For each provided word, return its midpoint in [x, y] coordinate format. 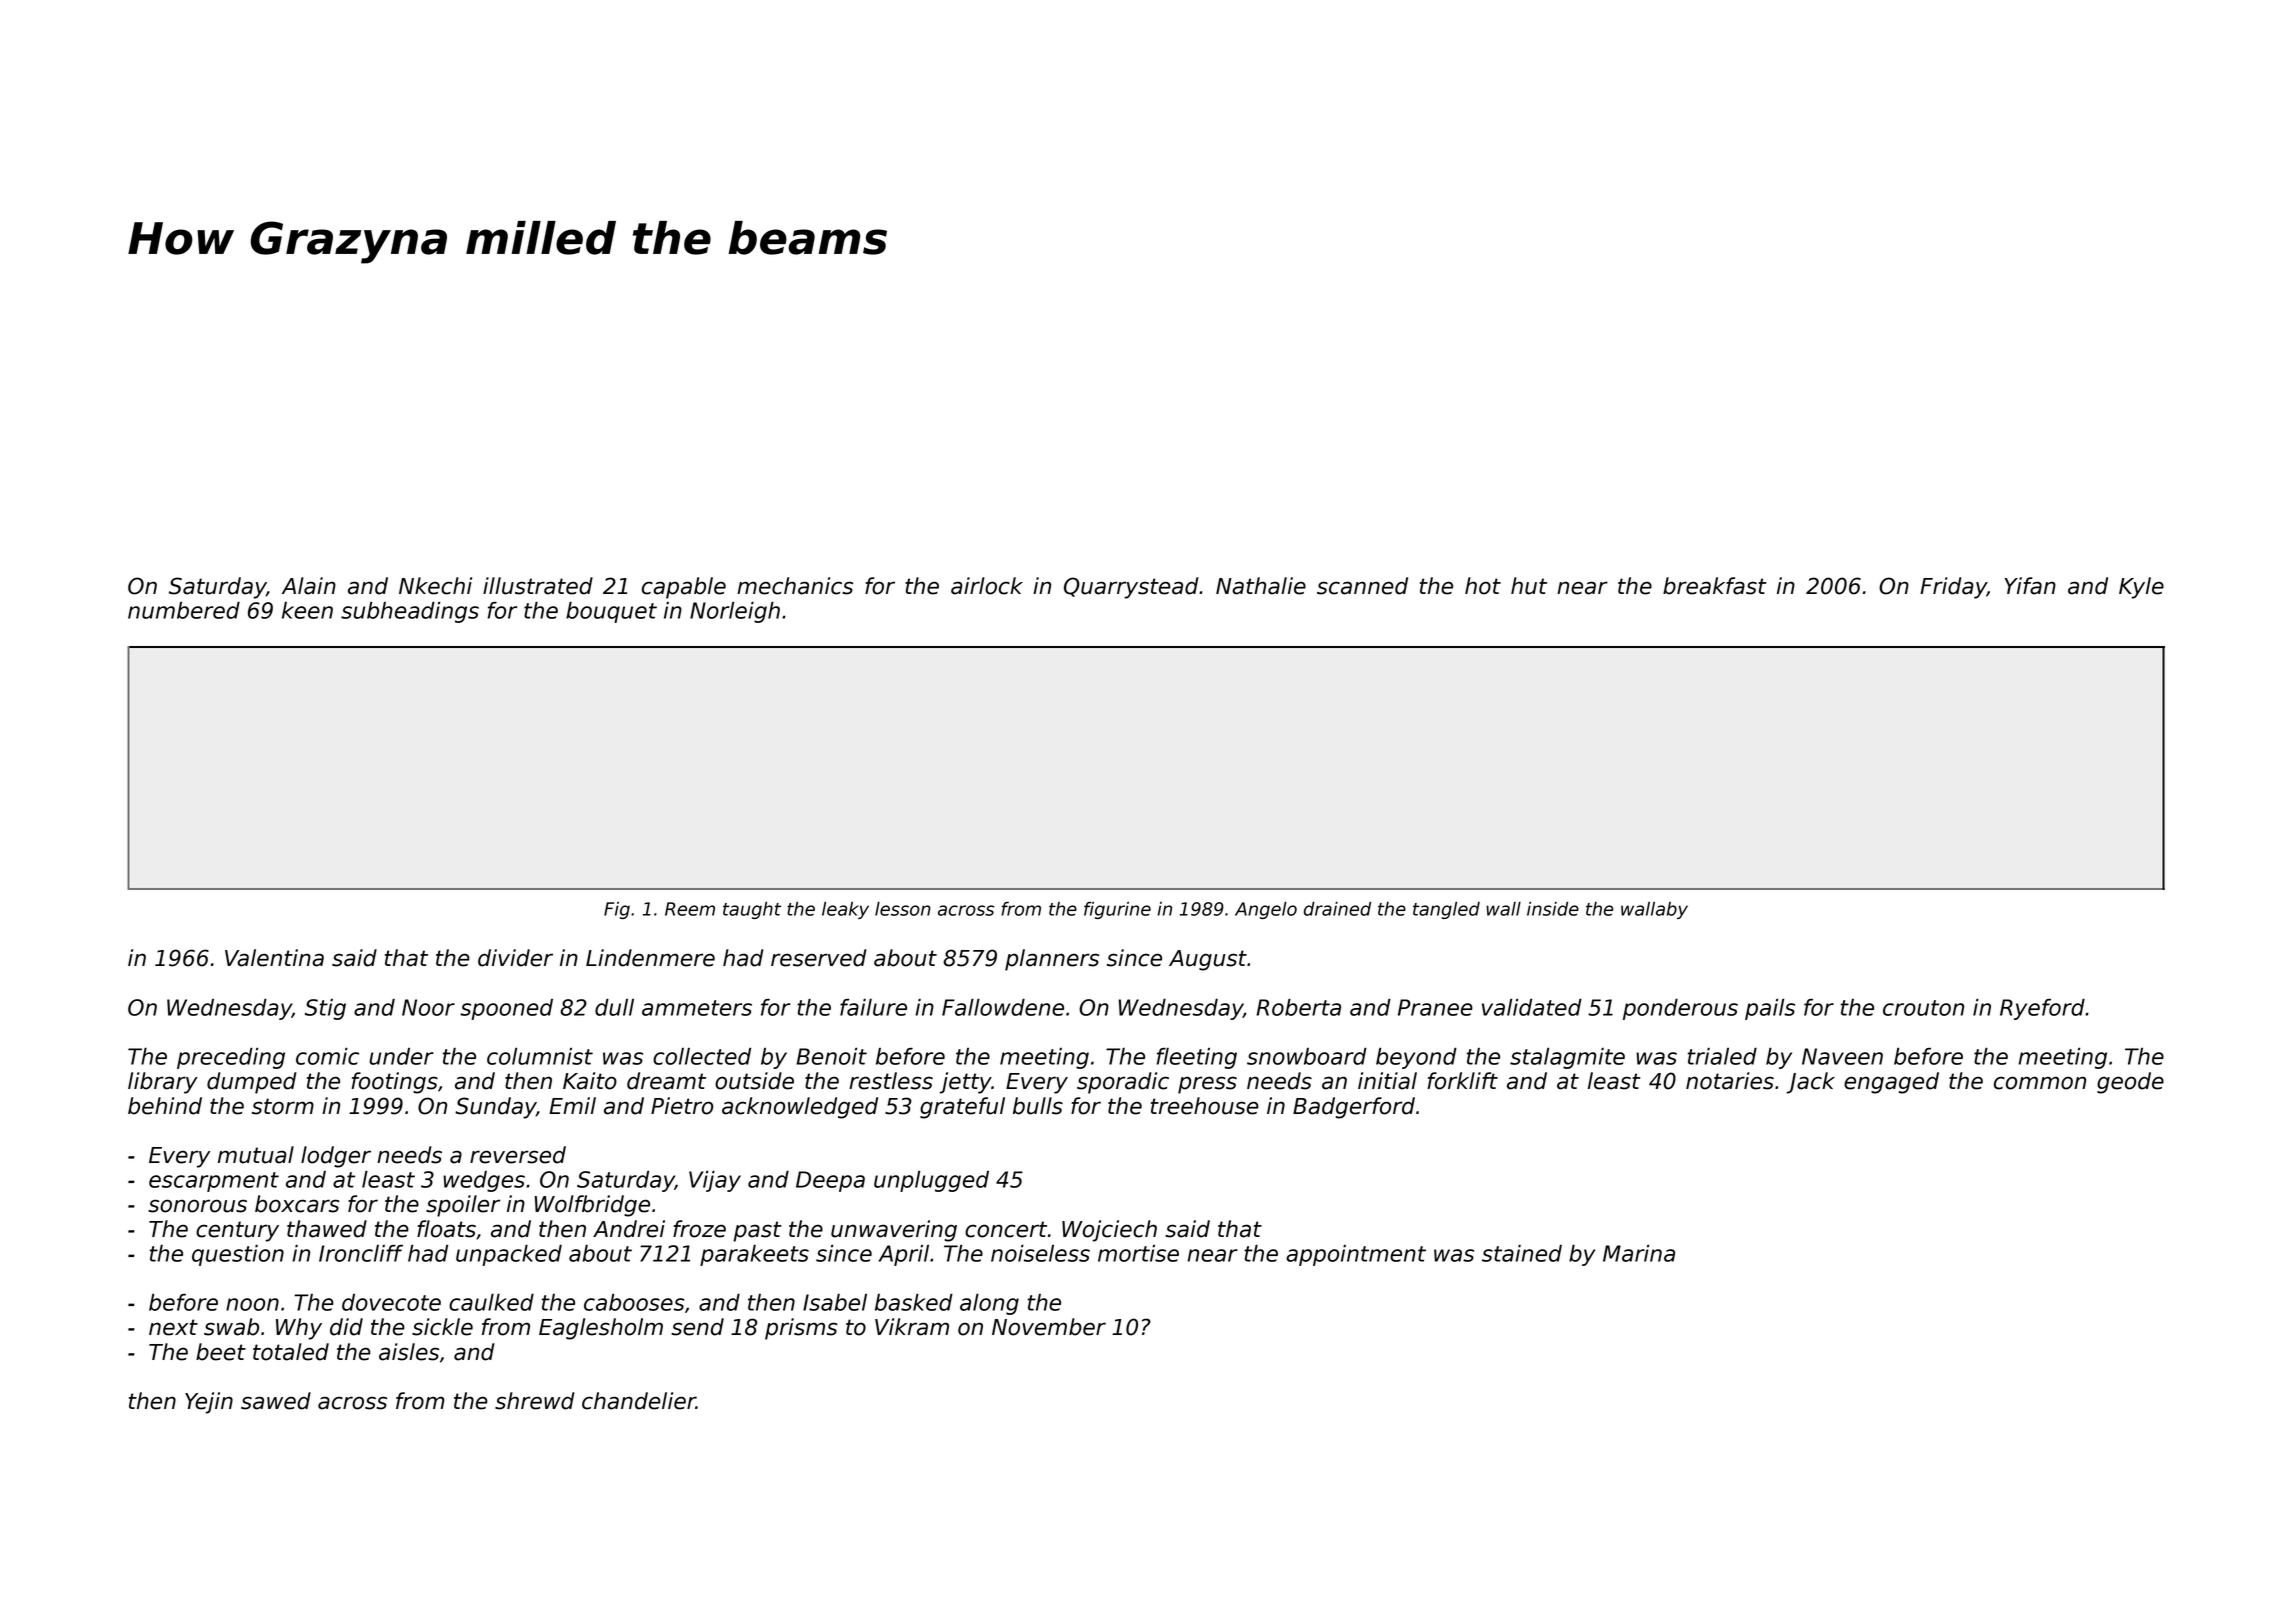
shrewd [535, 1401]
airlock [987, 586]
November [1049, 1327]
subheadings [410, 612]
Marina [1639, 1253]
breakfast [1715, 586]
